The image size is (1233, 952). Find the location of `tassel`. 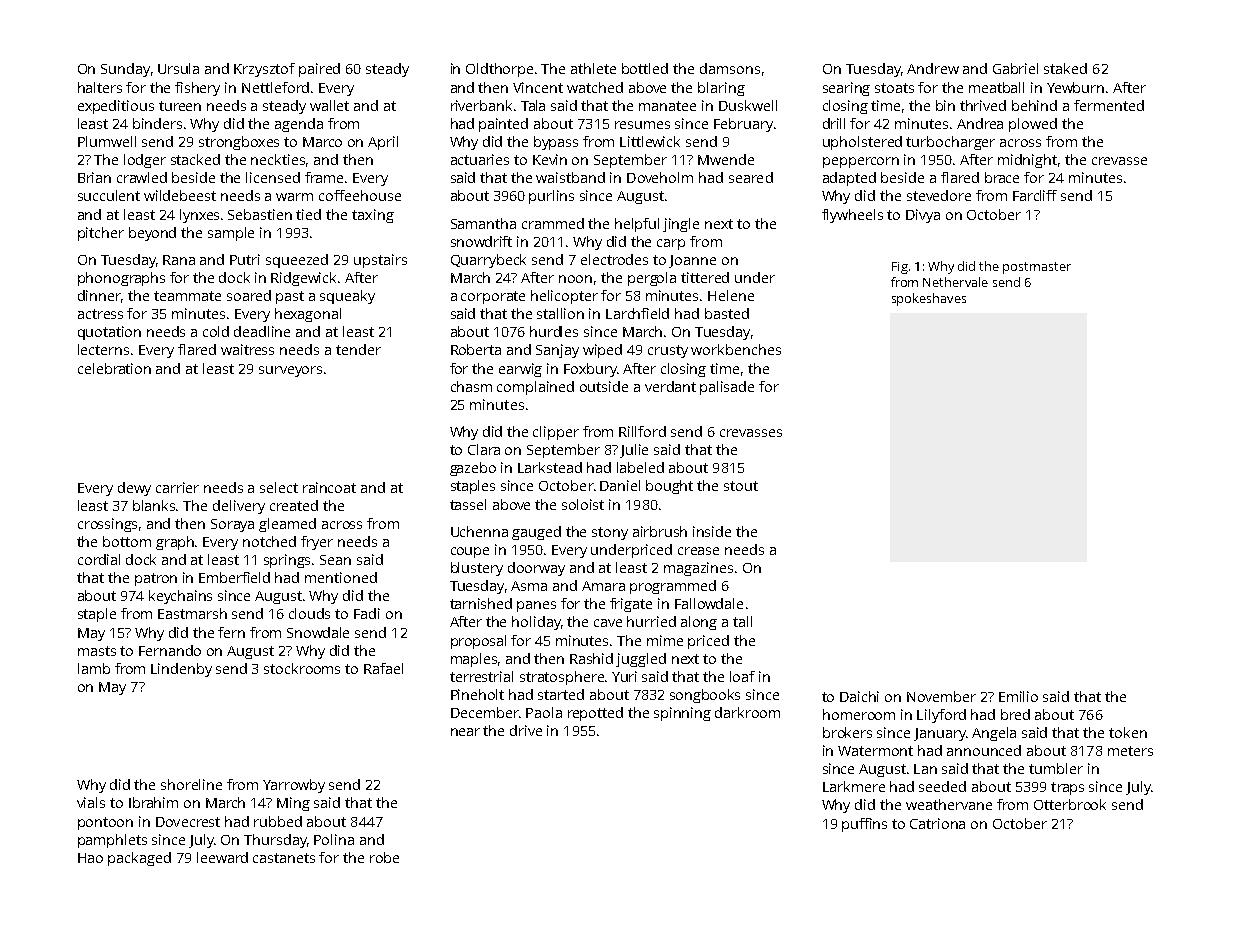

tassel is located at coordinates (468, 504).
